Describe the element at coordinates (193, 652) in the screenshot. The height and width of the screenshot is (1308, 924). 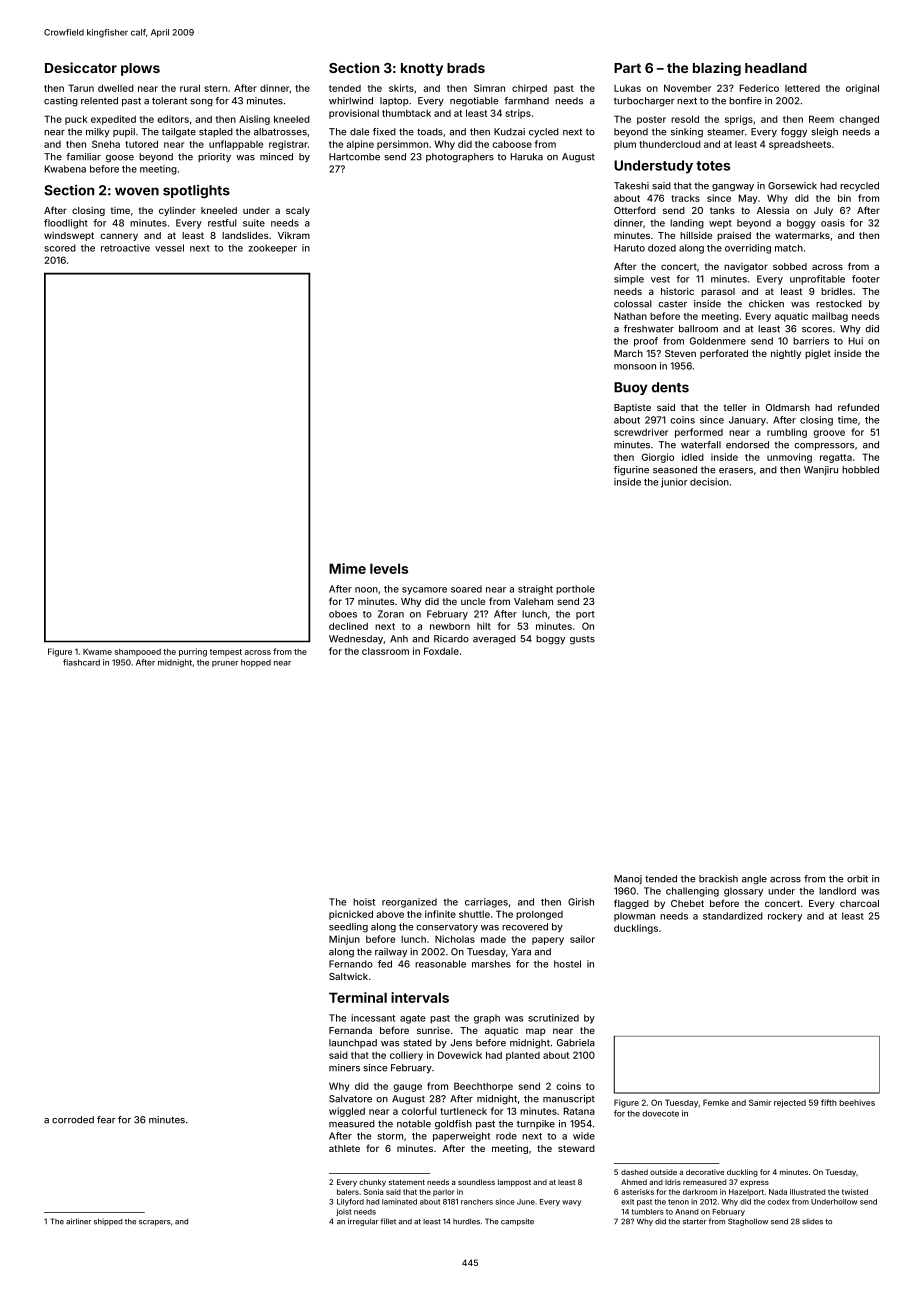
I see `purring` at that location.
